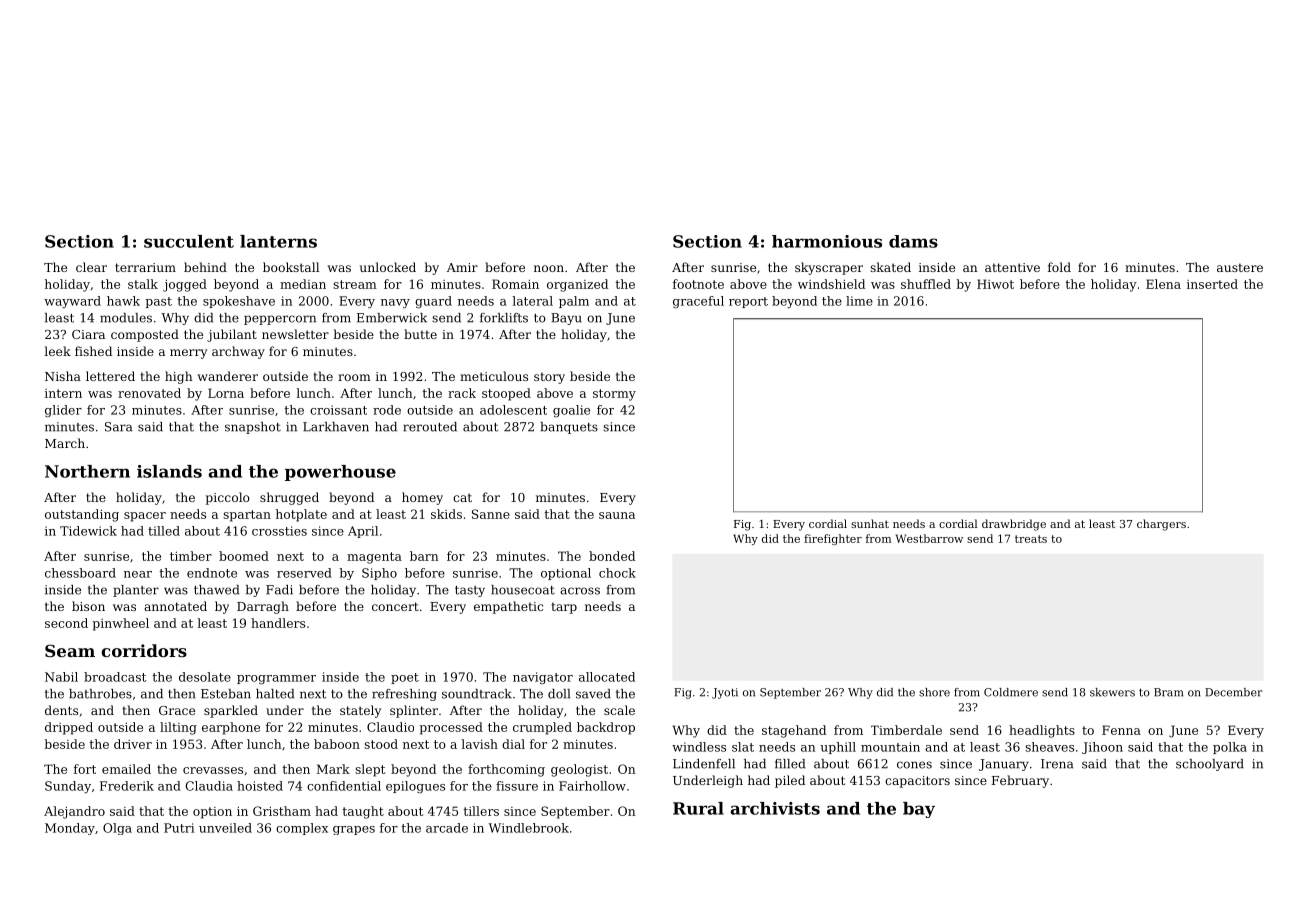 Image resolution: width=1308 pixels, height=924 pixels. What do you see at coordinates (614, 395) in the document?
I see `stormy` at bounding box center [614, 395].
